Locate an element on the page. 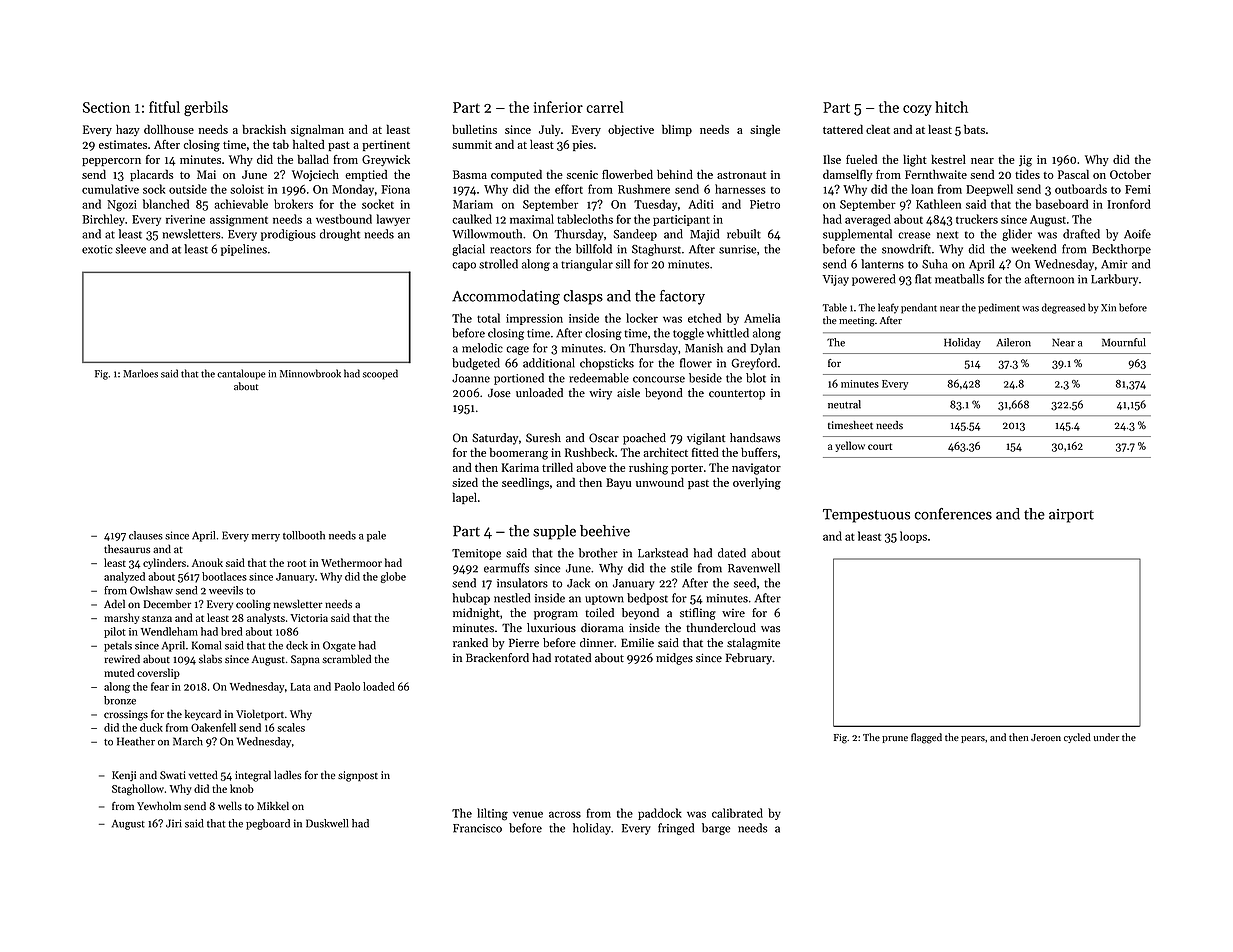 This page has height=952, width=1233. cycled is located at coordinates (1077, 738).
